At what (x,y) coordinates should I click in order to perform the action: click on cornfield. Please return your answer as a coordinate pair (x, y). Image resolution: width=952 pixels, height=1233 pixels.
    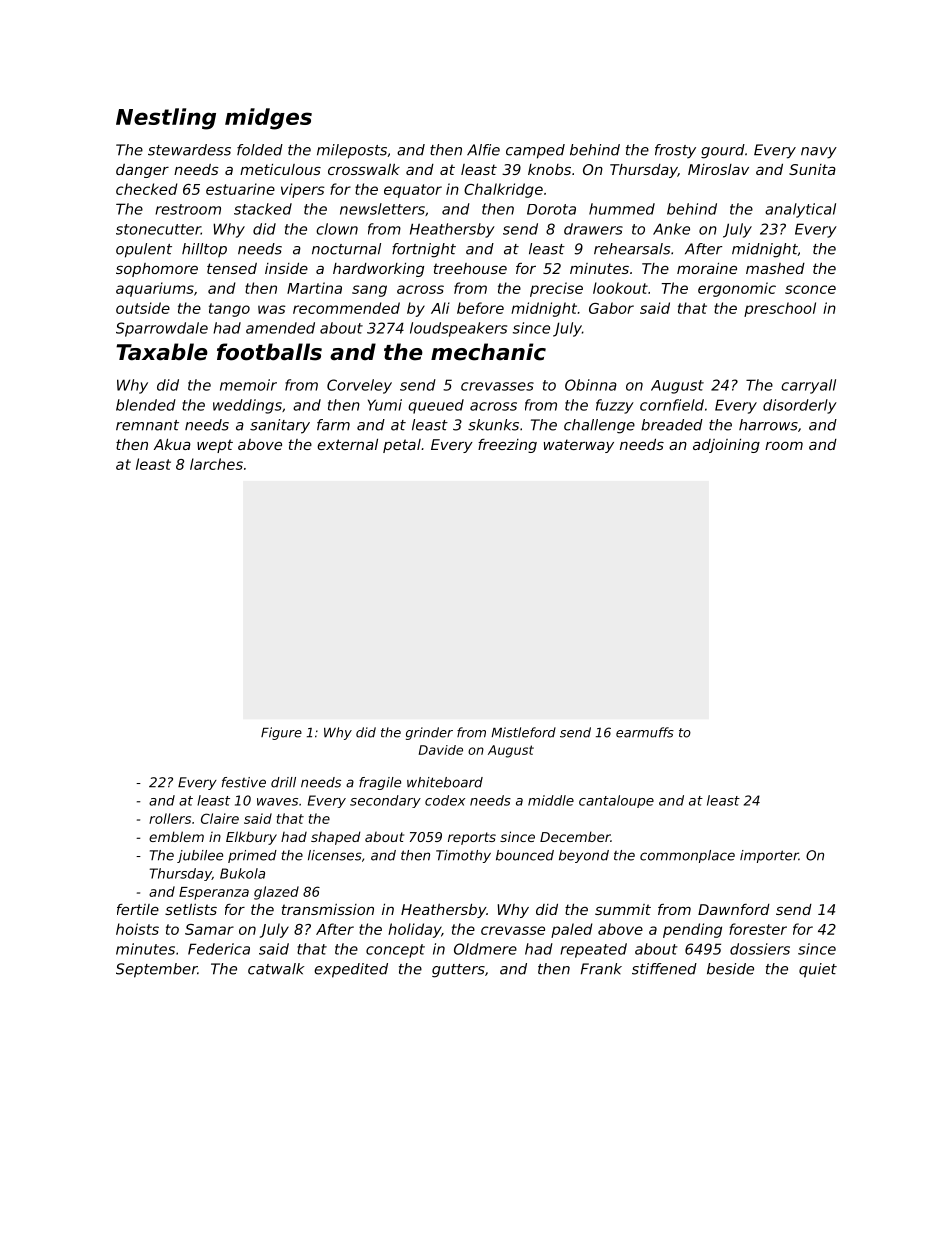
    Looking at the image, I should click on (672, 405).
